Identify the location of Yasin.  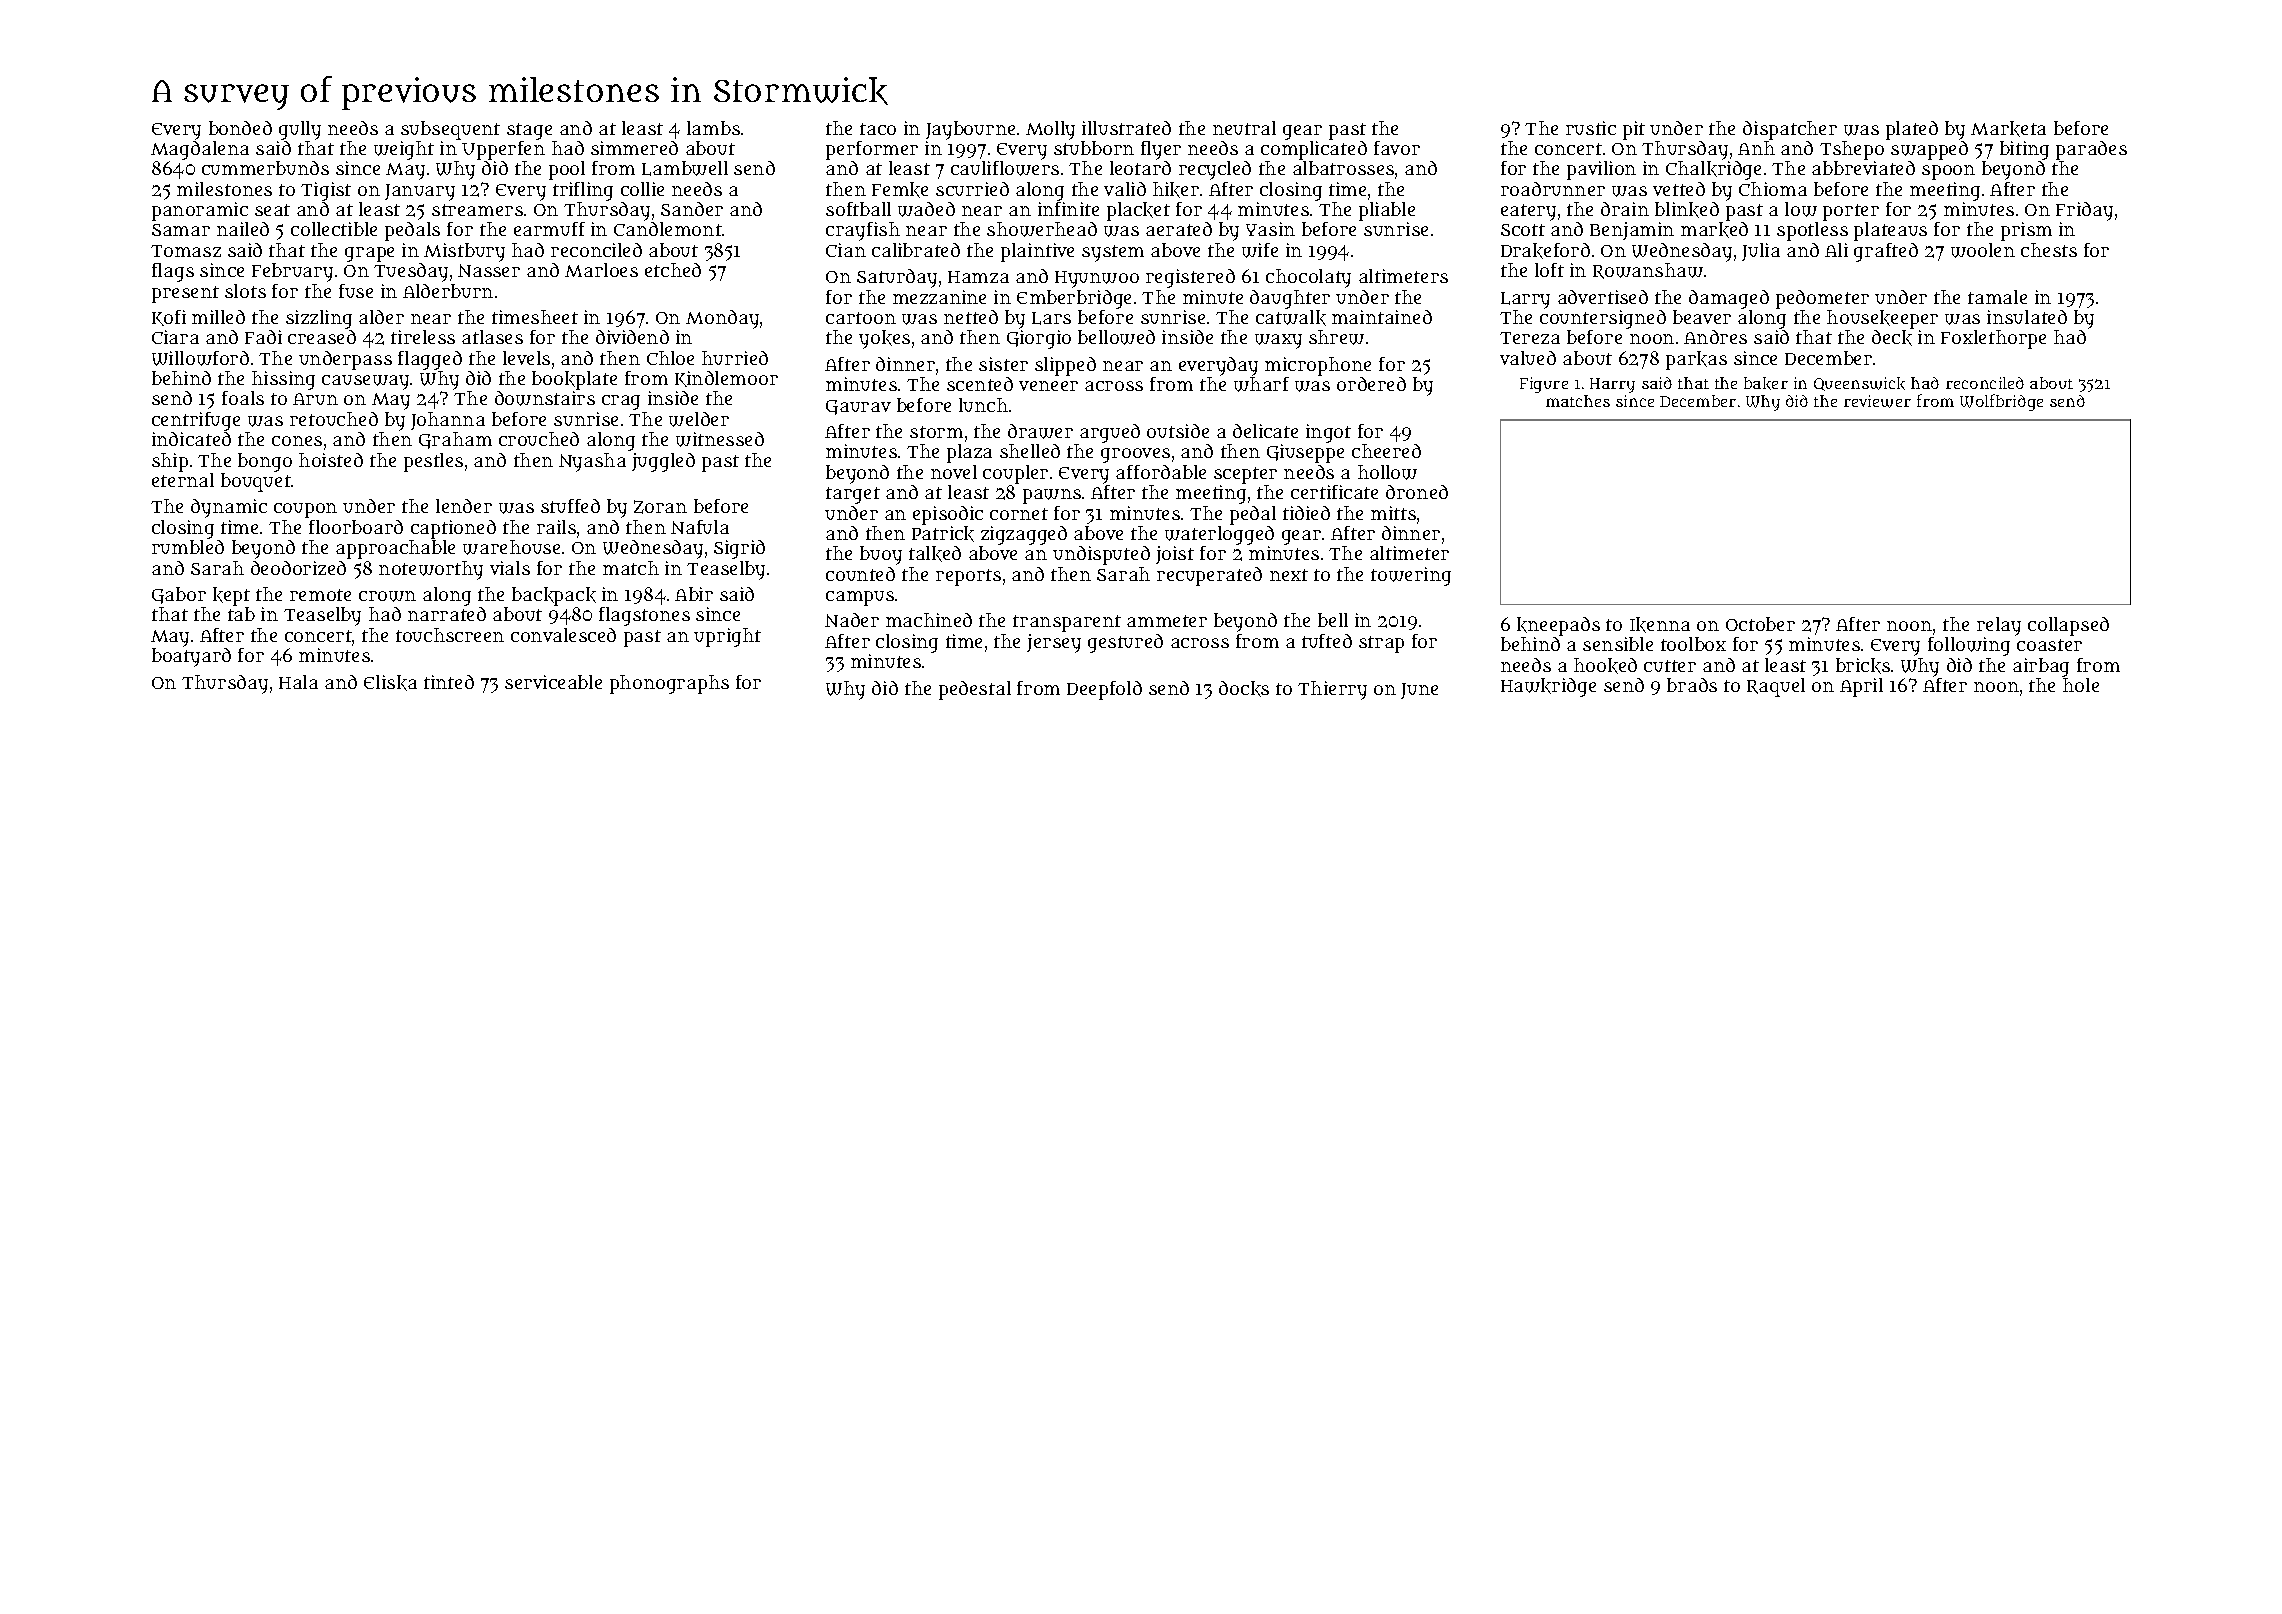
(1270, 229).
